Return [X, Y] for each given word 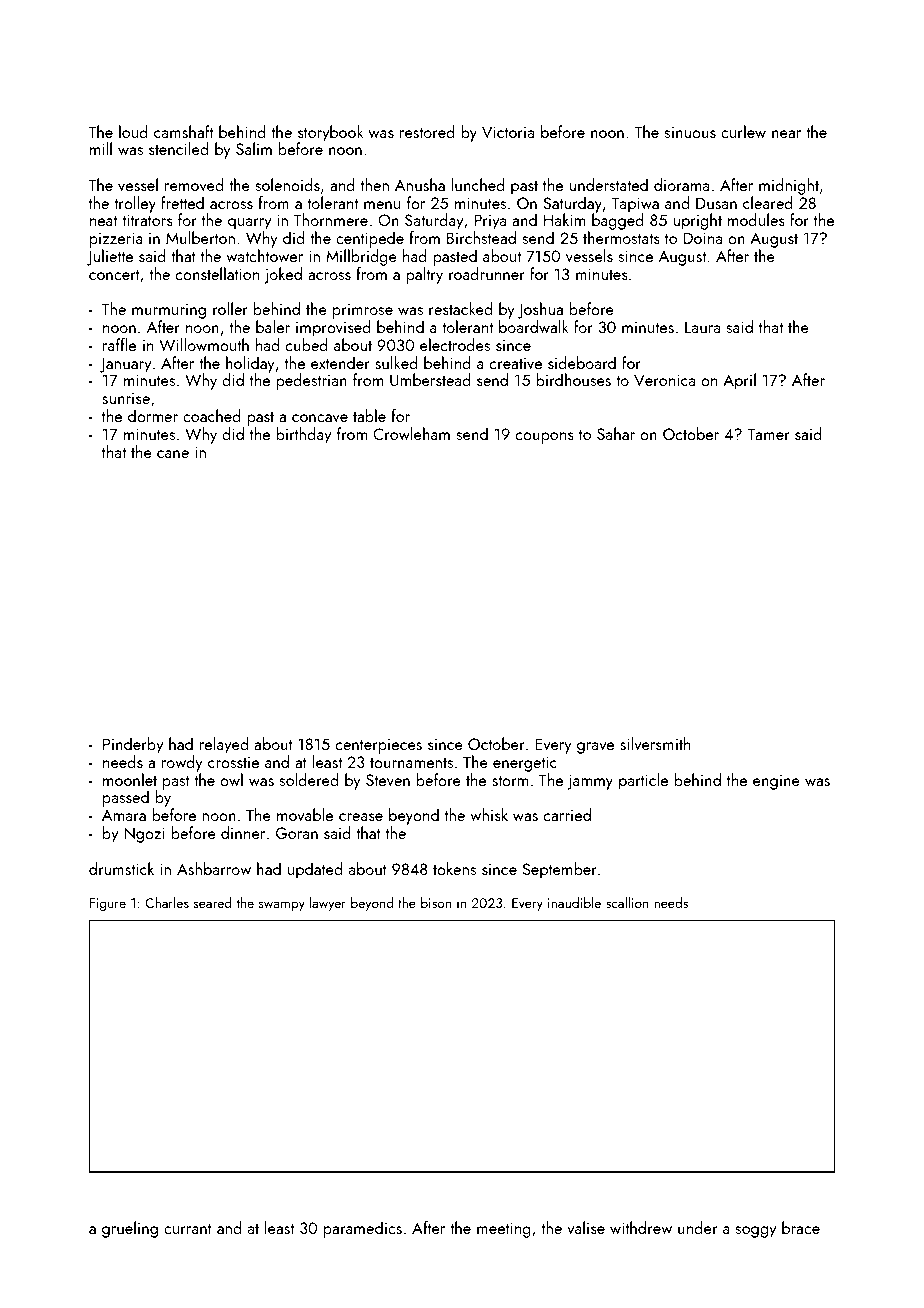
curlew [743, 131]
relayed [224, 745]
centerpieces [379, 746]
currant [188, 1229]
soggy [756, 1232]
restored [427, 131]
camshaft [183, 131]
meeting [504, 1230]
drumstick [121, 868]
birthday [303, 435]
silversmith [655, 743]
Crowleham [411, 433]
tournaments [411, 763]
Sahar [616, 433]
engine [776, 782]
